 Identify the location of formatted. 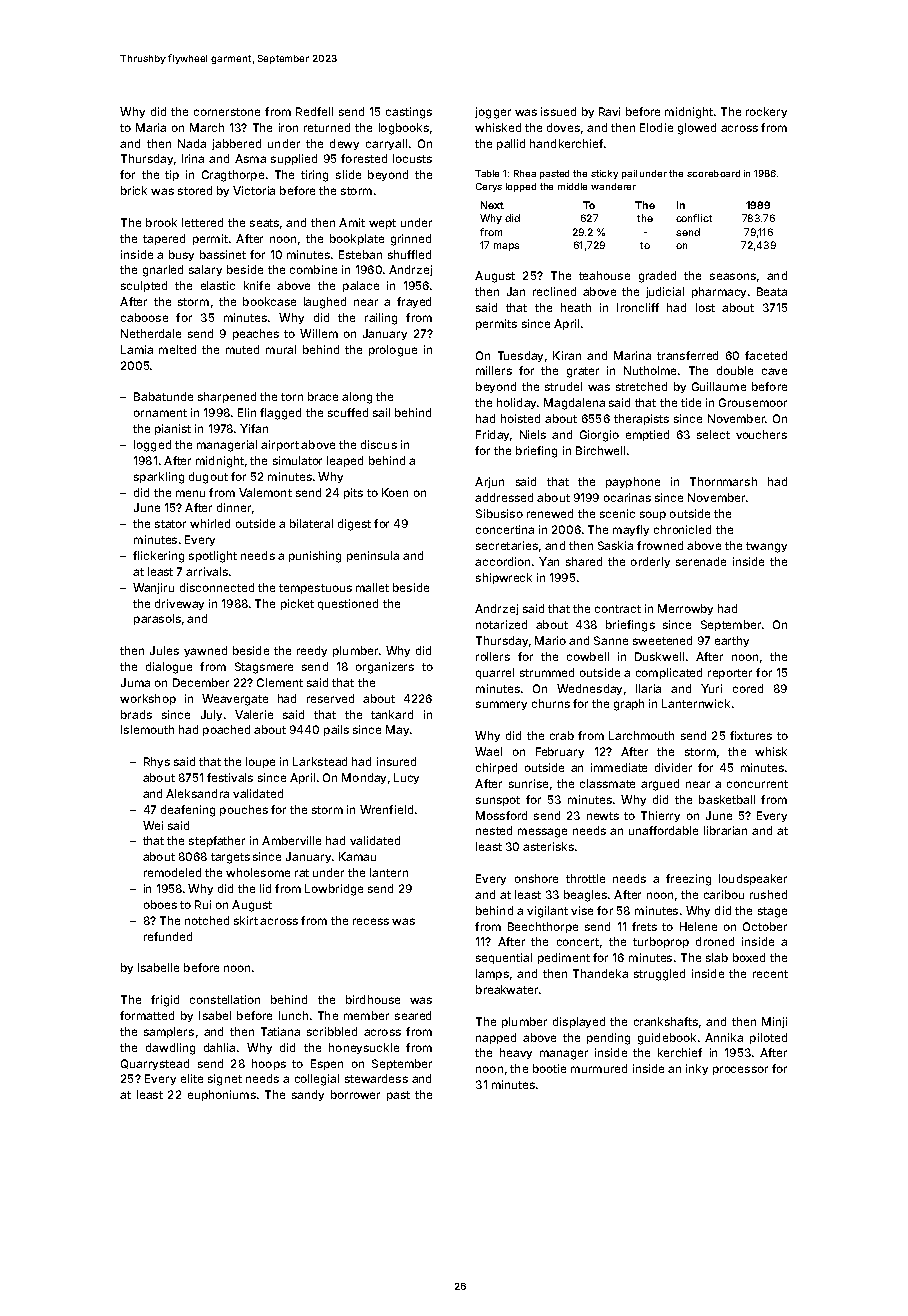
(147, 1015).
